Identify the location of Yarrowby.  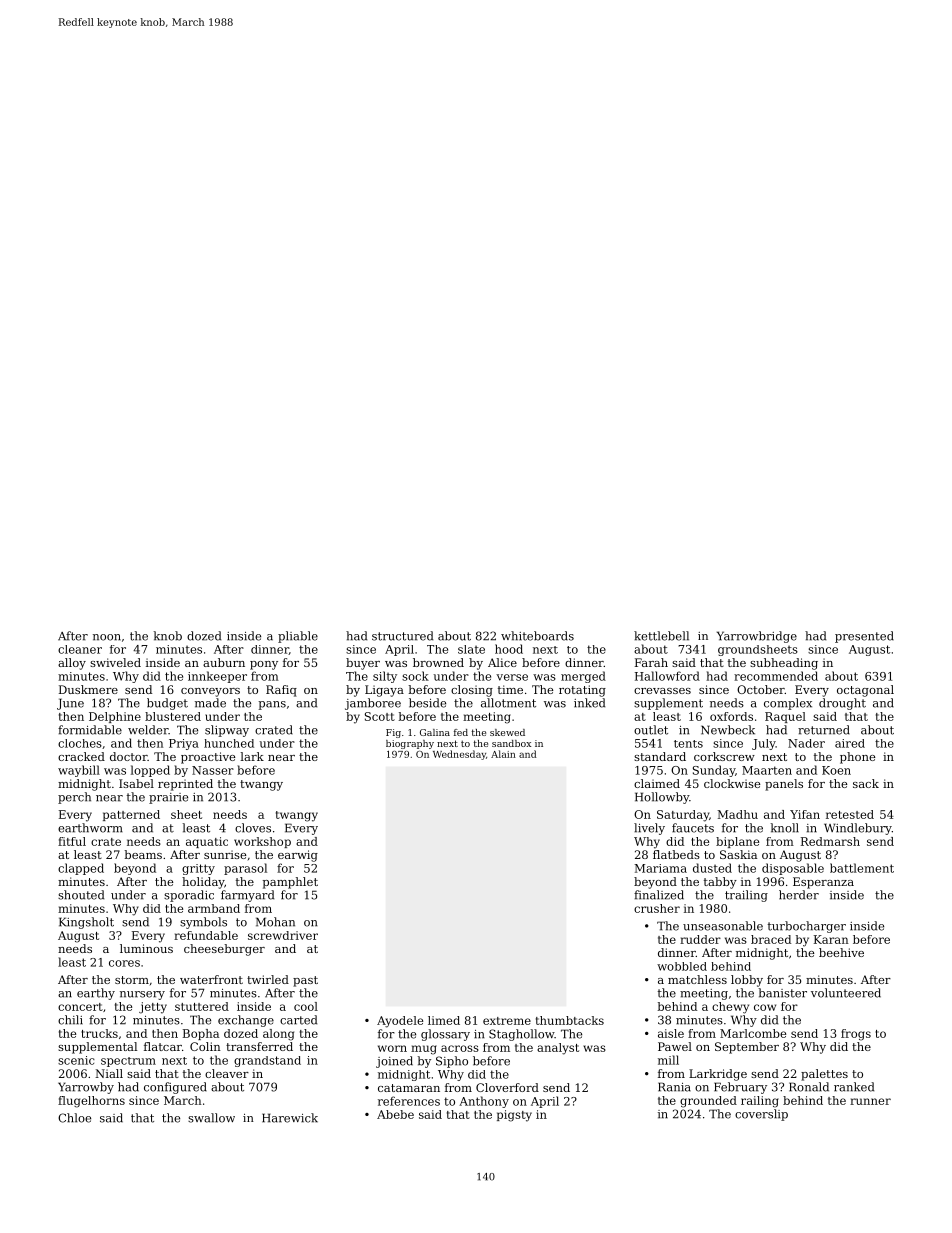
(86, 1088).
